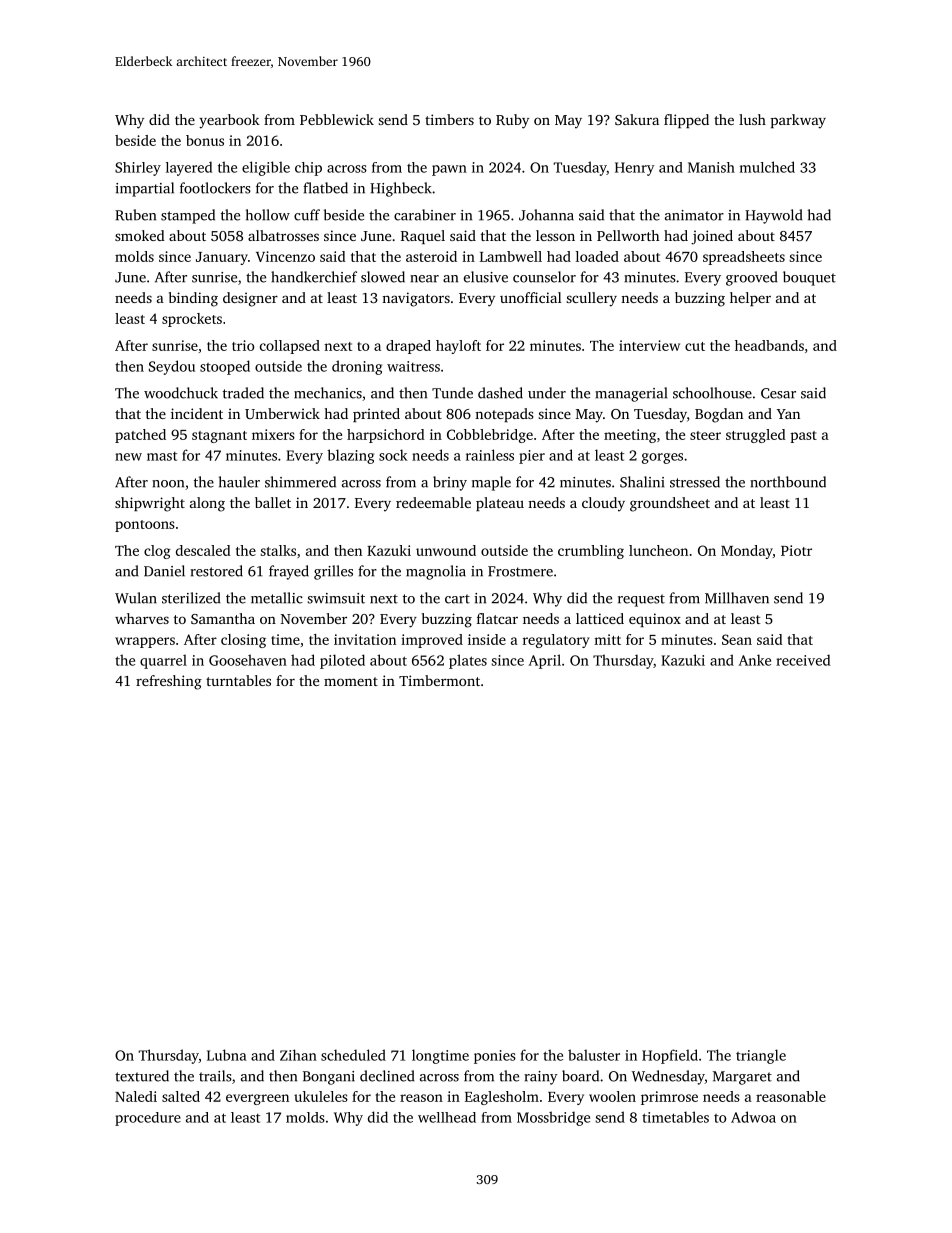  What do you see at coordinates (803, 660) in the page?
I see `received` at bounding box center [803, 660].
